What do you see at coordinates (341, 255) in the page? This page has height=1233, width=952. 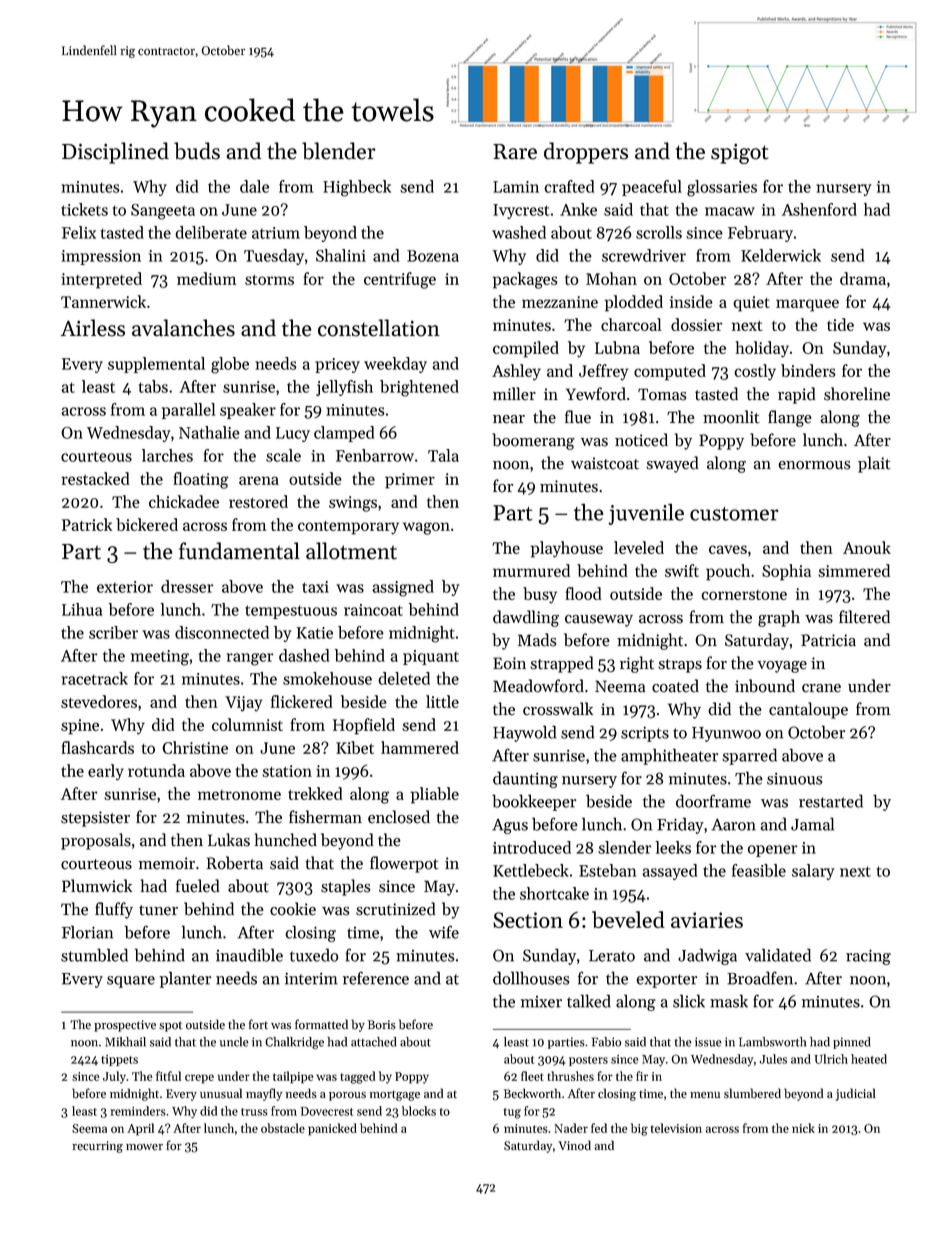 I see `Shalini` at bounding box center [341, 255].
